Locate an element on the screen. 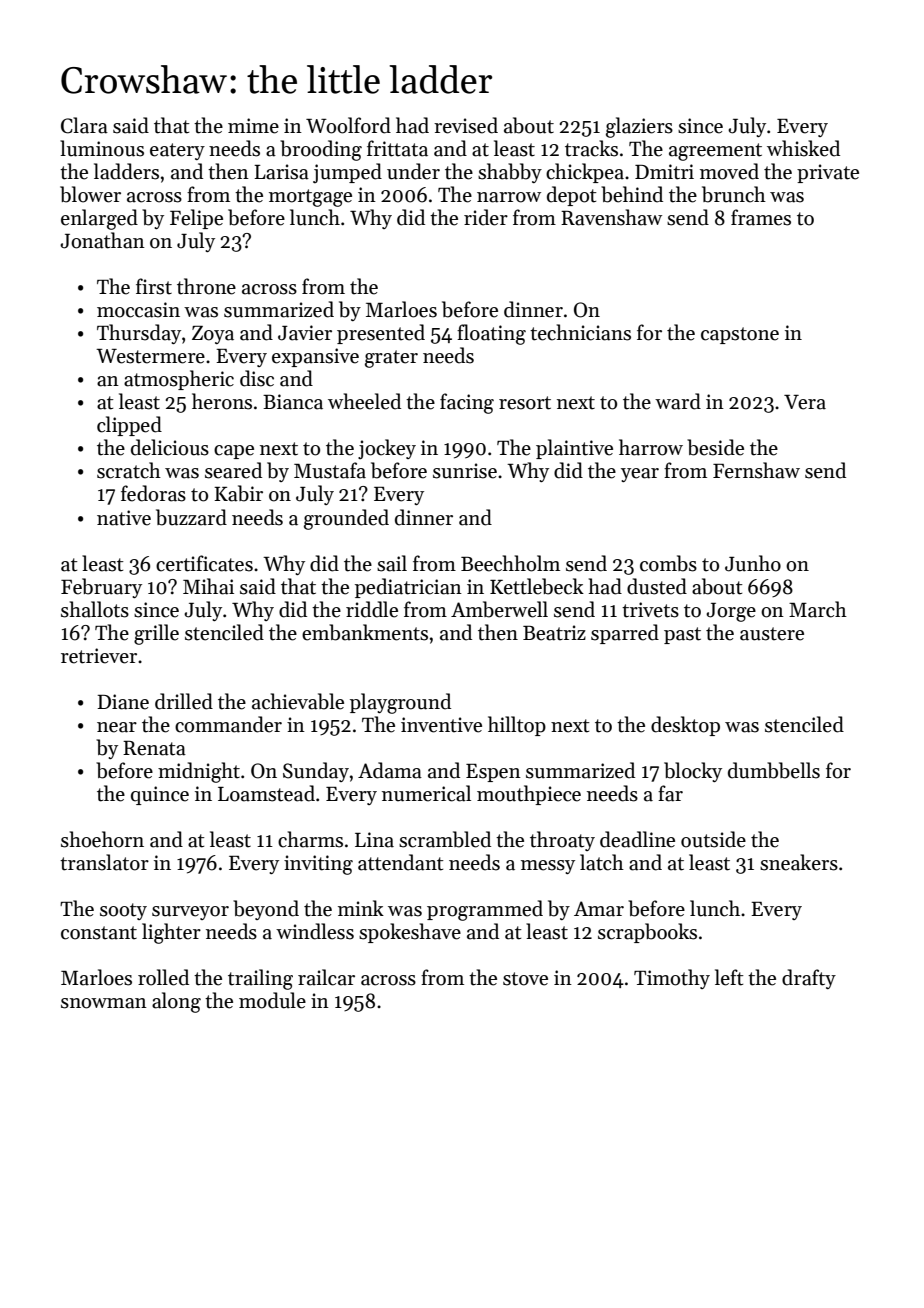 The height and width of the screenshot is (1308, 924). brooding is located at coordinates (321, 150).
